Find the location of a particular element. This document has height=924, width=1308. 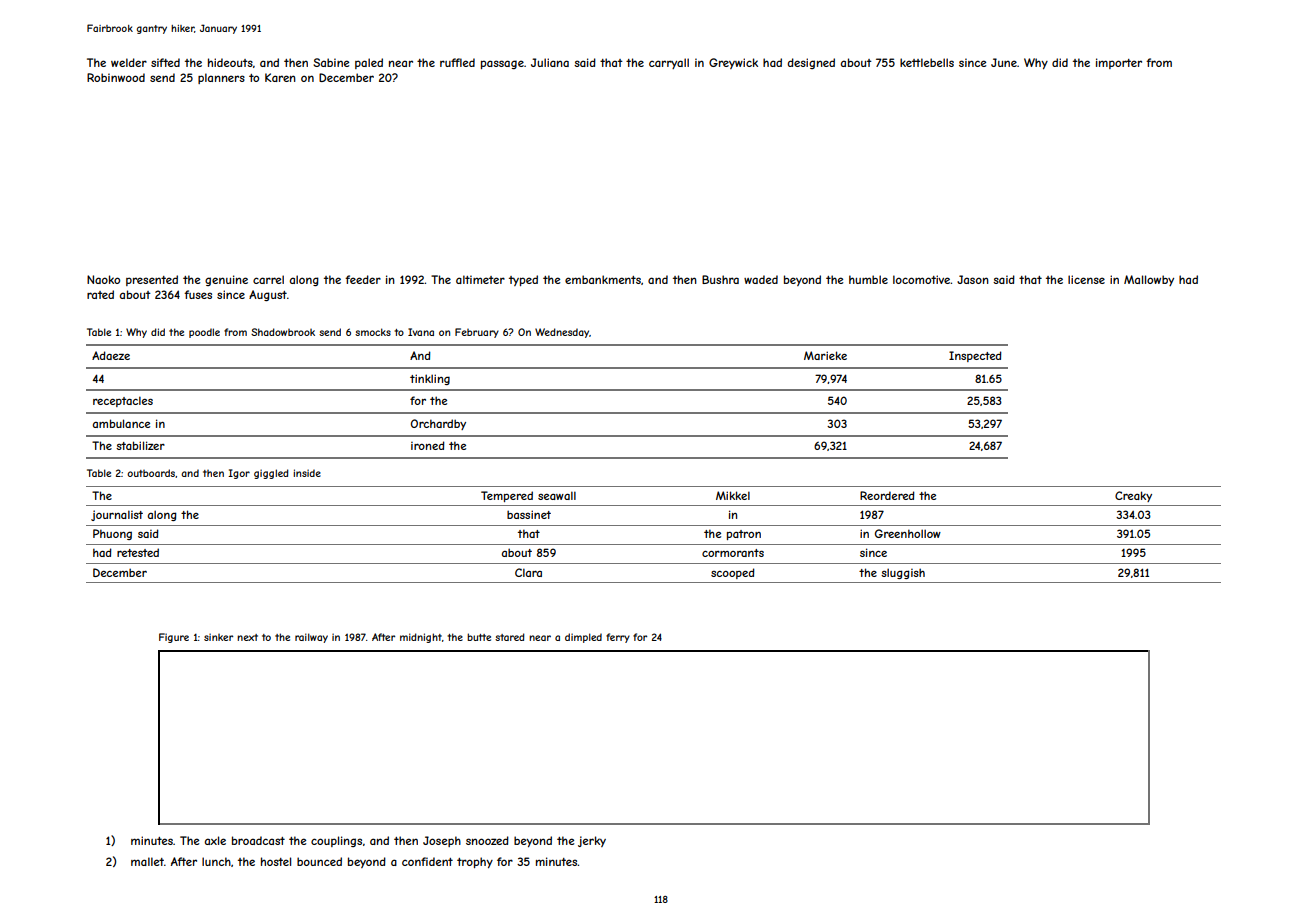

ferry is located at coordinates (618, 638).
